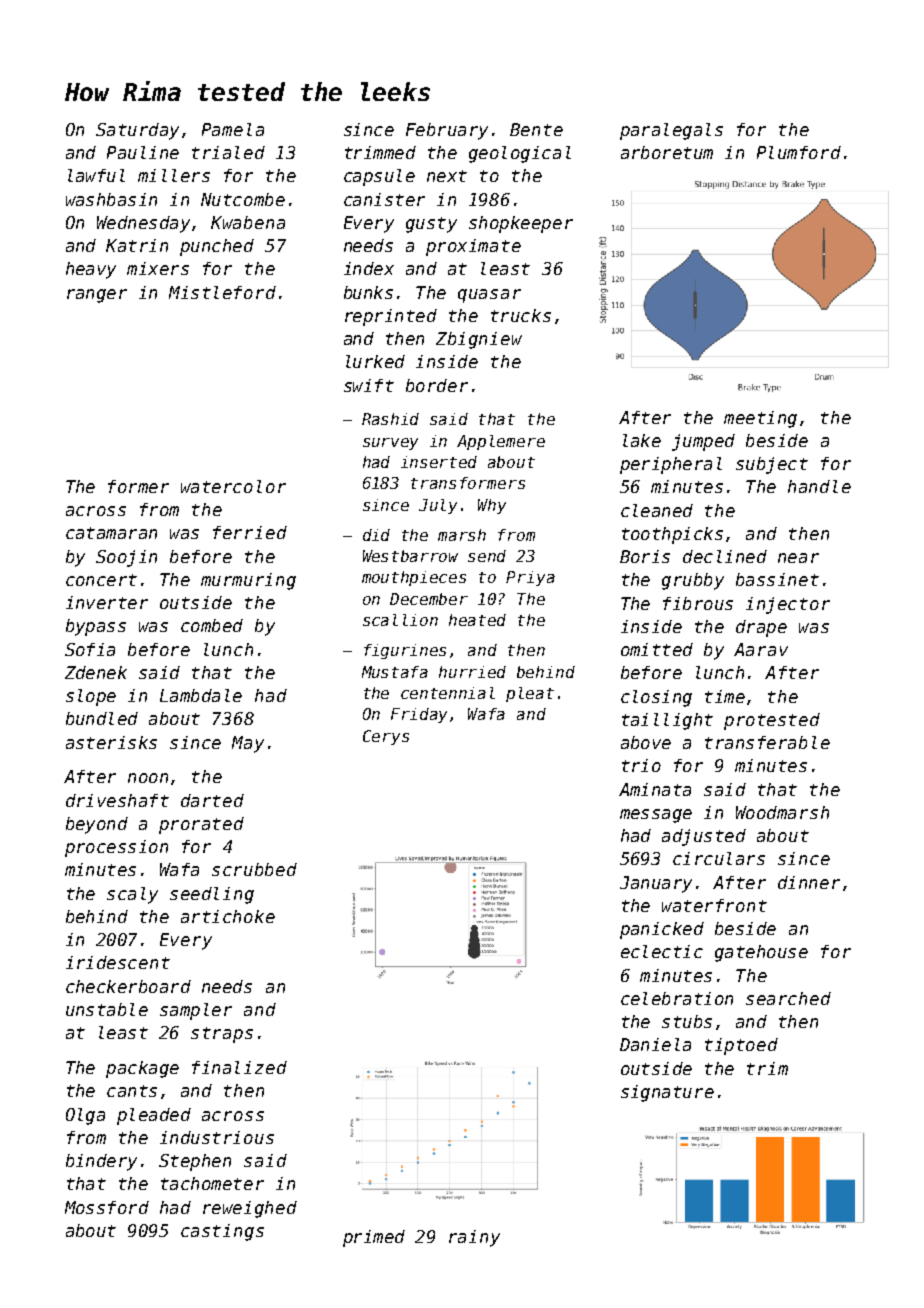 This screenshot has width=924, height=1308. What do you see at coordinates (111, 533) in the screenshot?
I see `catamaran` at bounding box center [111, 533].
